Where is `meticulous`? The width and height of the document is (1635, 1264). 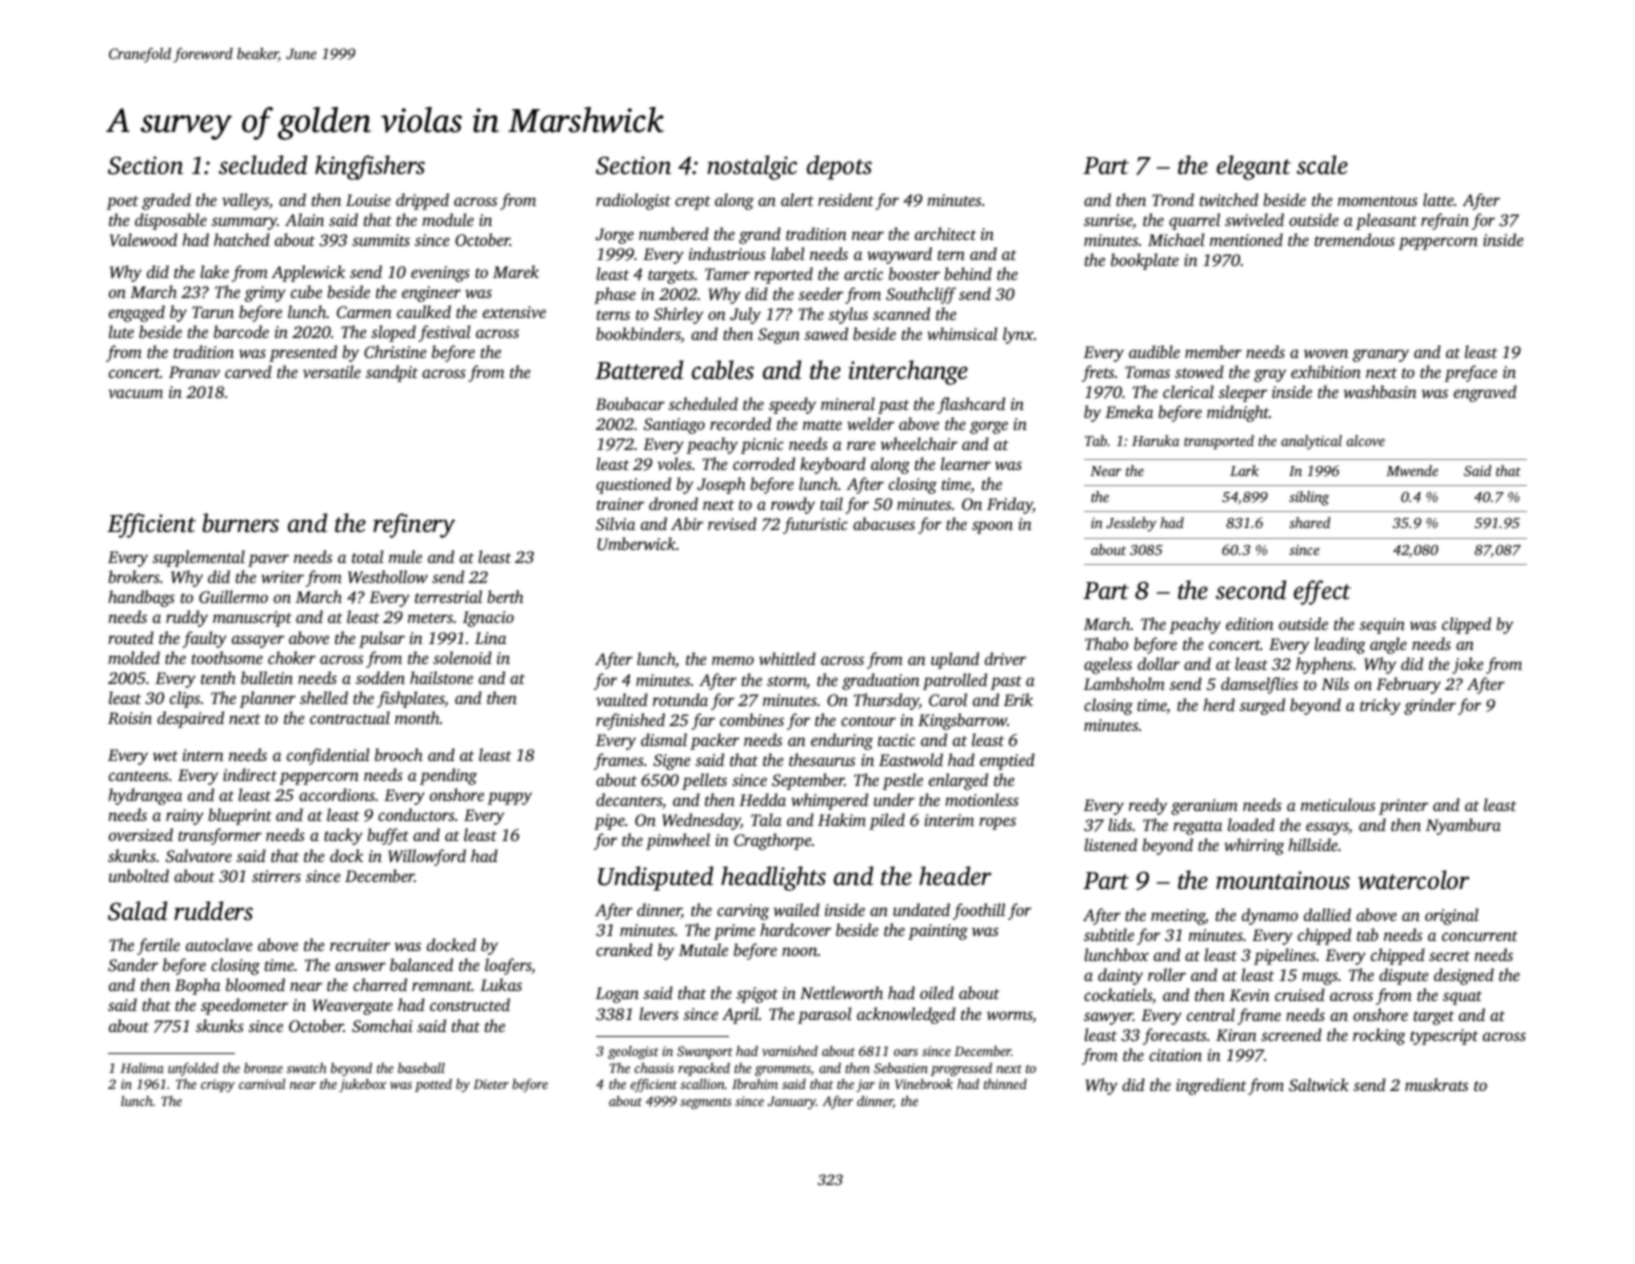 meticulous is located at coordinates (1338, 804).
